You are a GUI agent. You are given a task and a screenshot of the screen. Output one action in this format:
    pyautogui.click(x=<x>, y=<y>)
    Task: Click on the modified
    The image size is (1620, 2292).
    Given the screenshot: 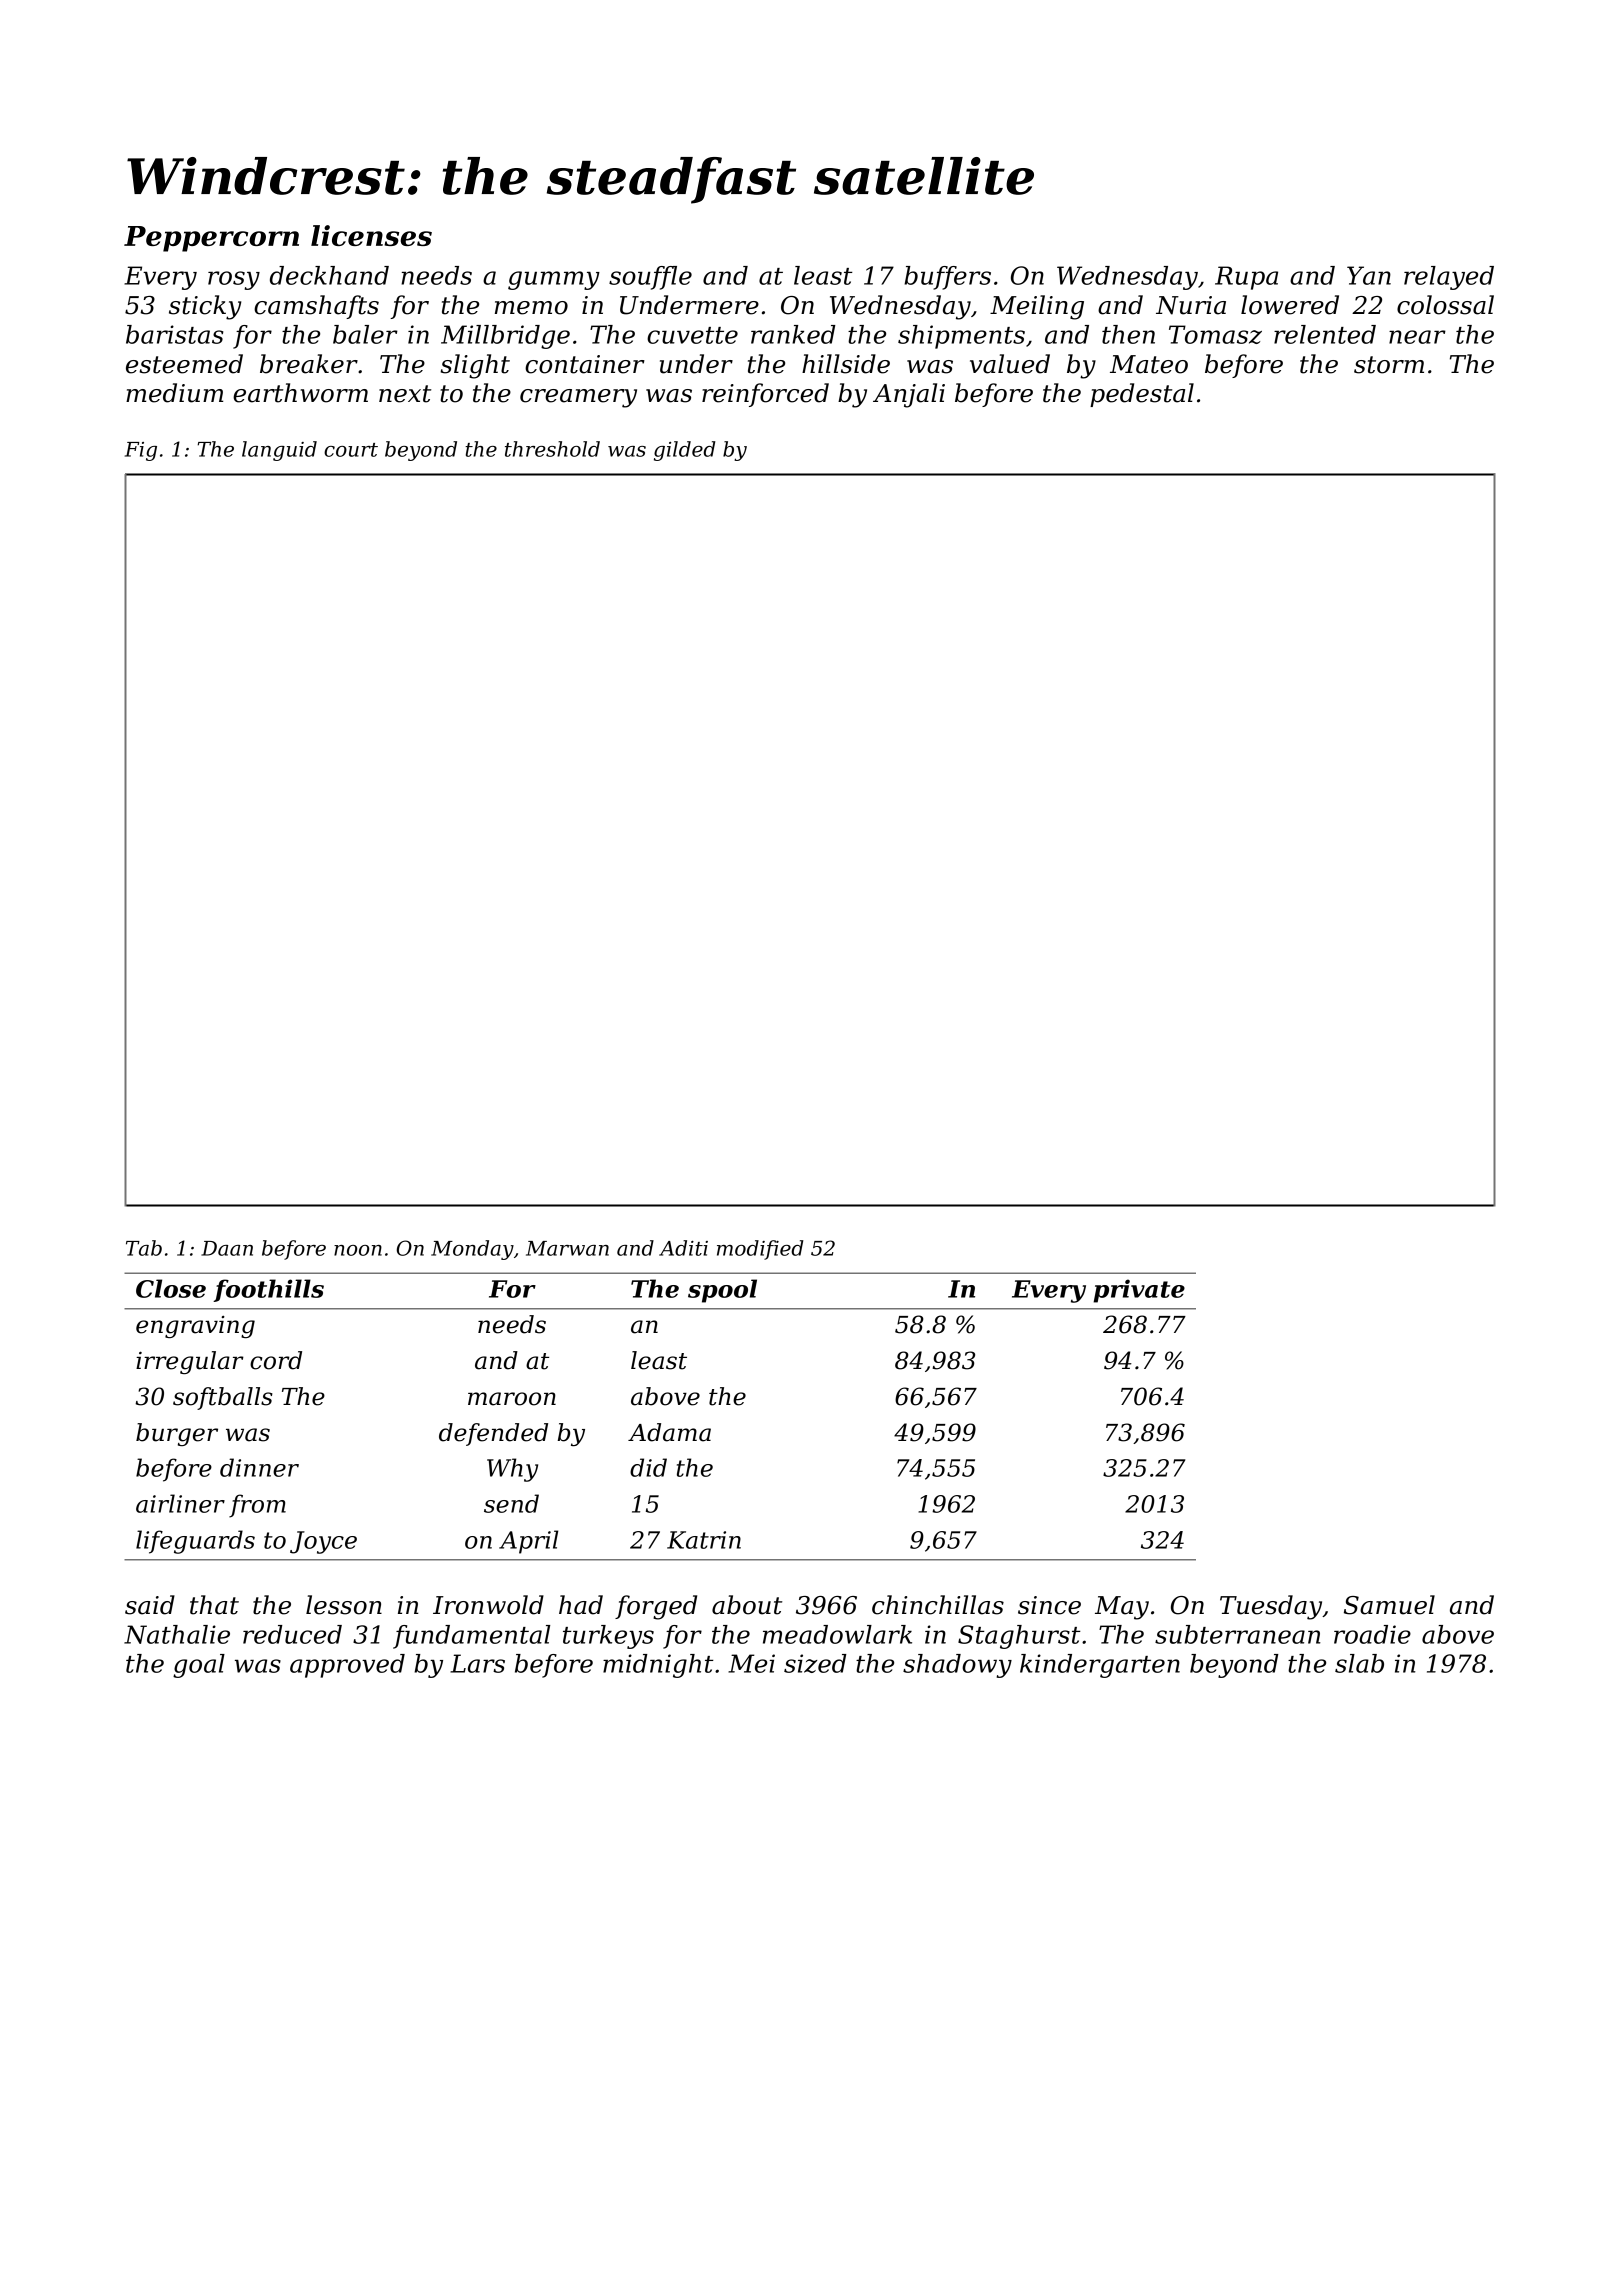 What is the action you would take?
    pyautogui.click(x=760, y=1250)
